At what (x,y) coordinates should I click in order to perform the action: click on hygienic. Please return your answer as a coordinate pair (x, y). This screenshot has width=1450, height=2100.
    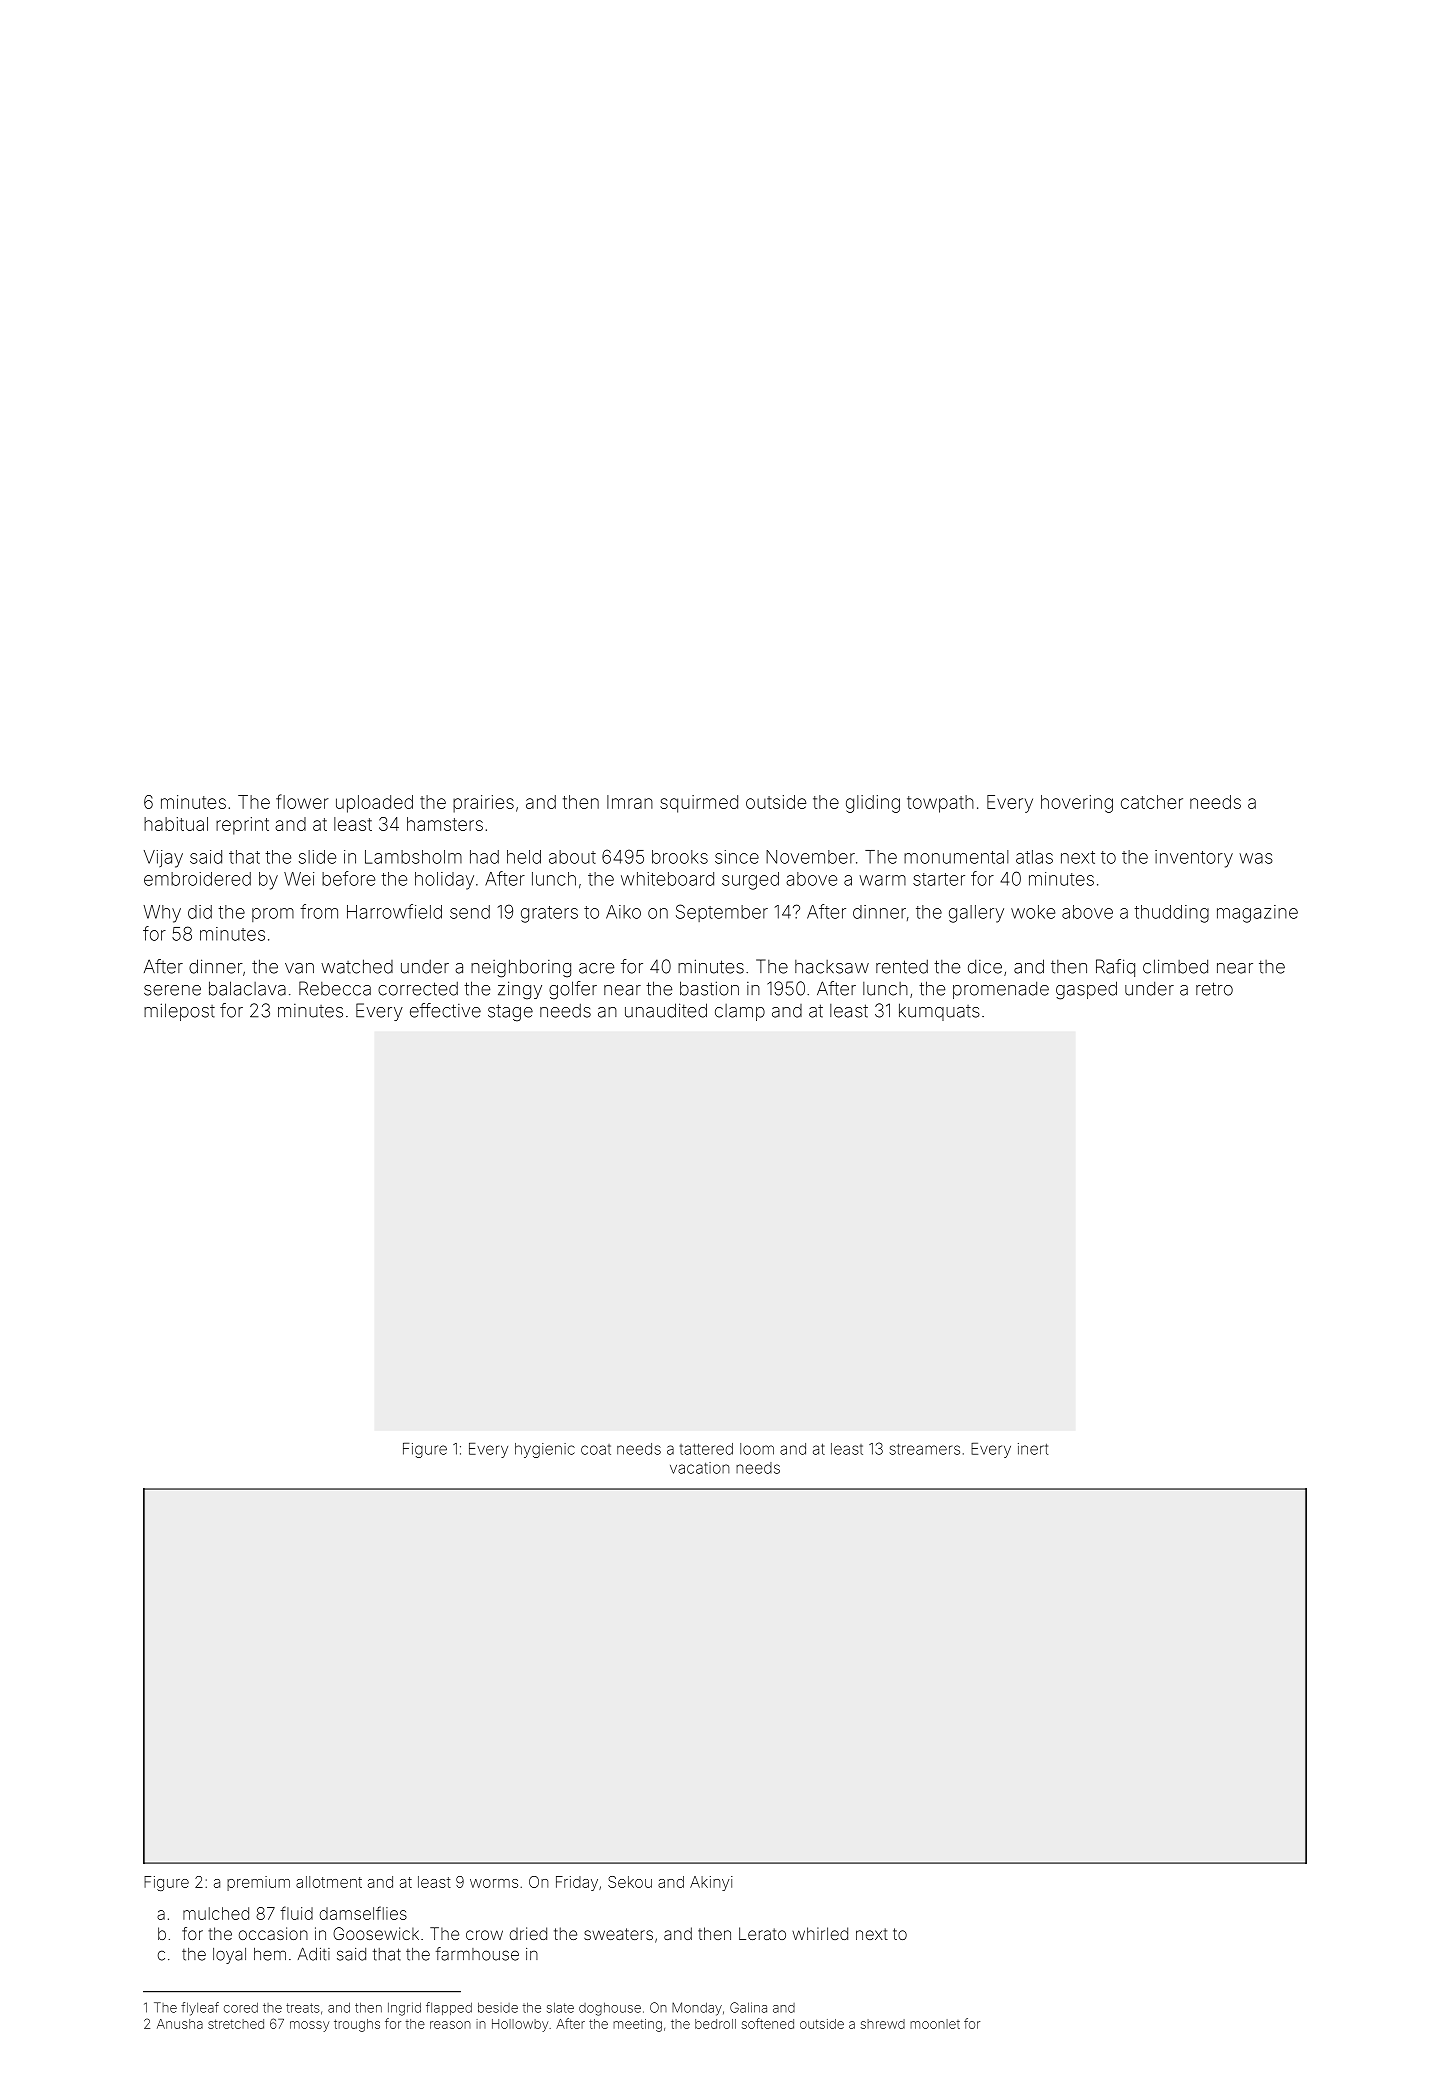
    Looking at the image, I should click on (545, 1450).
